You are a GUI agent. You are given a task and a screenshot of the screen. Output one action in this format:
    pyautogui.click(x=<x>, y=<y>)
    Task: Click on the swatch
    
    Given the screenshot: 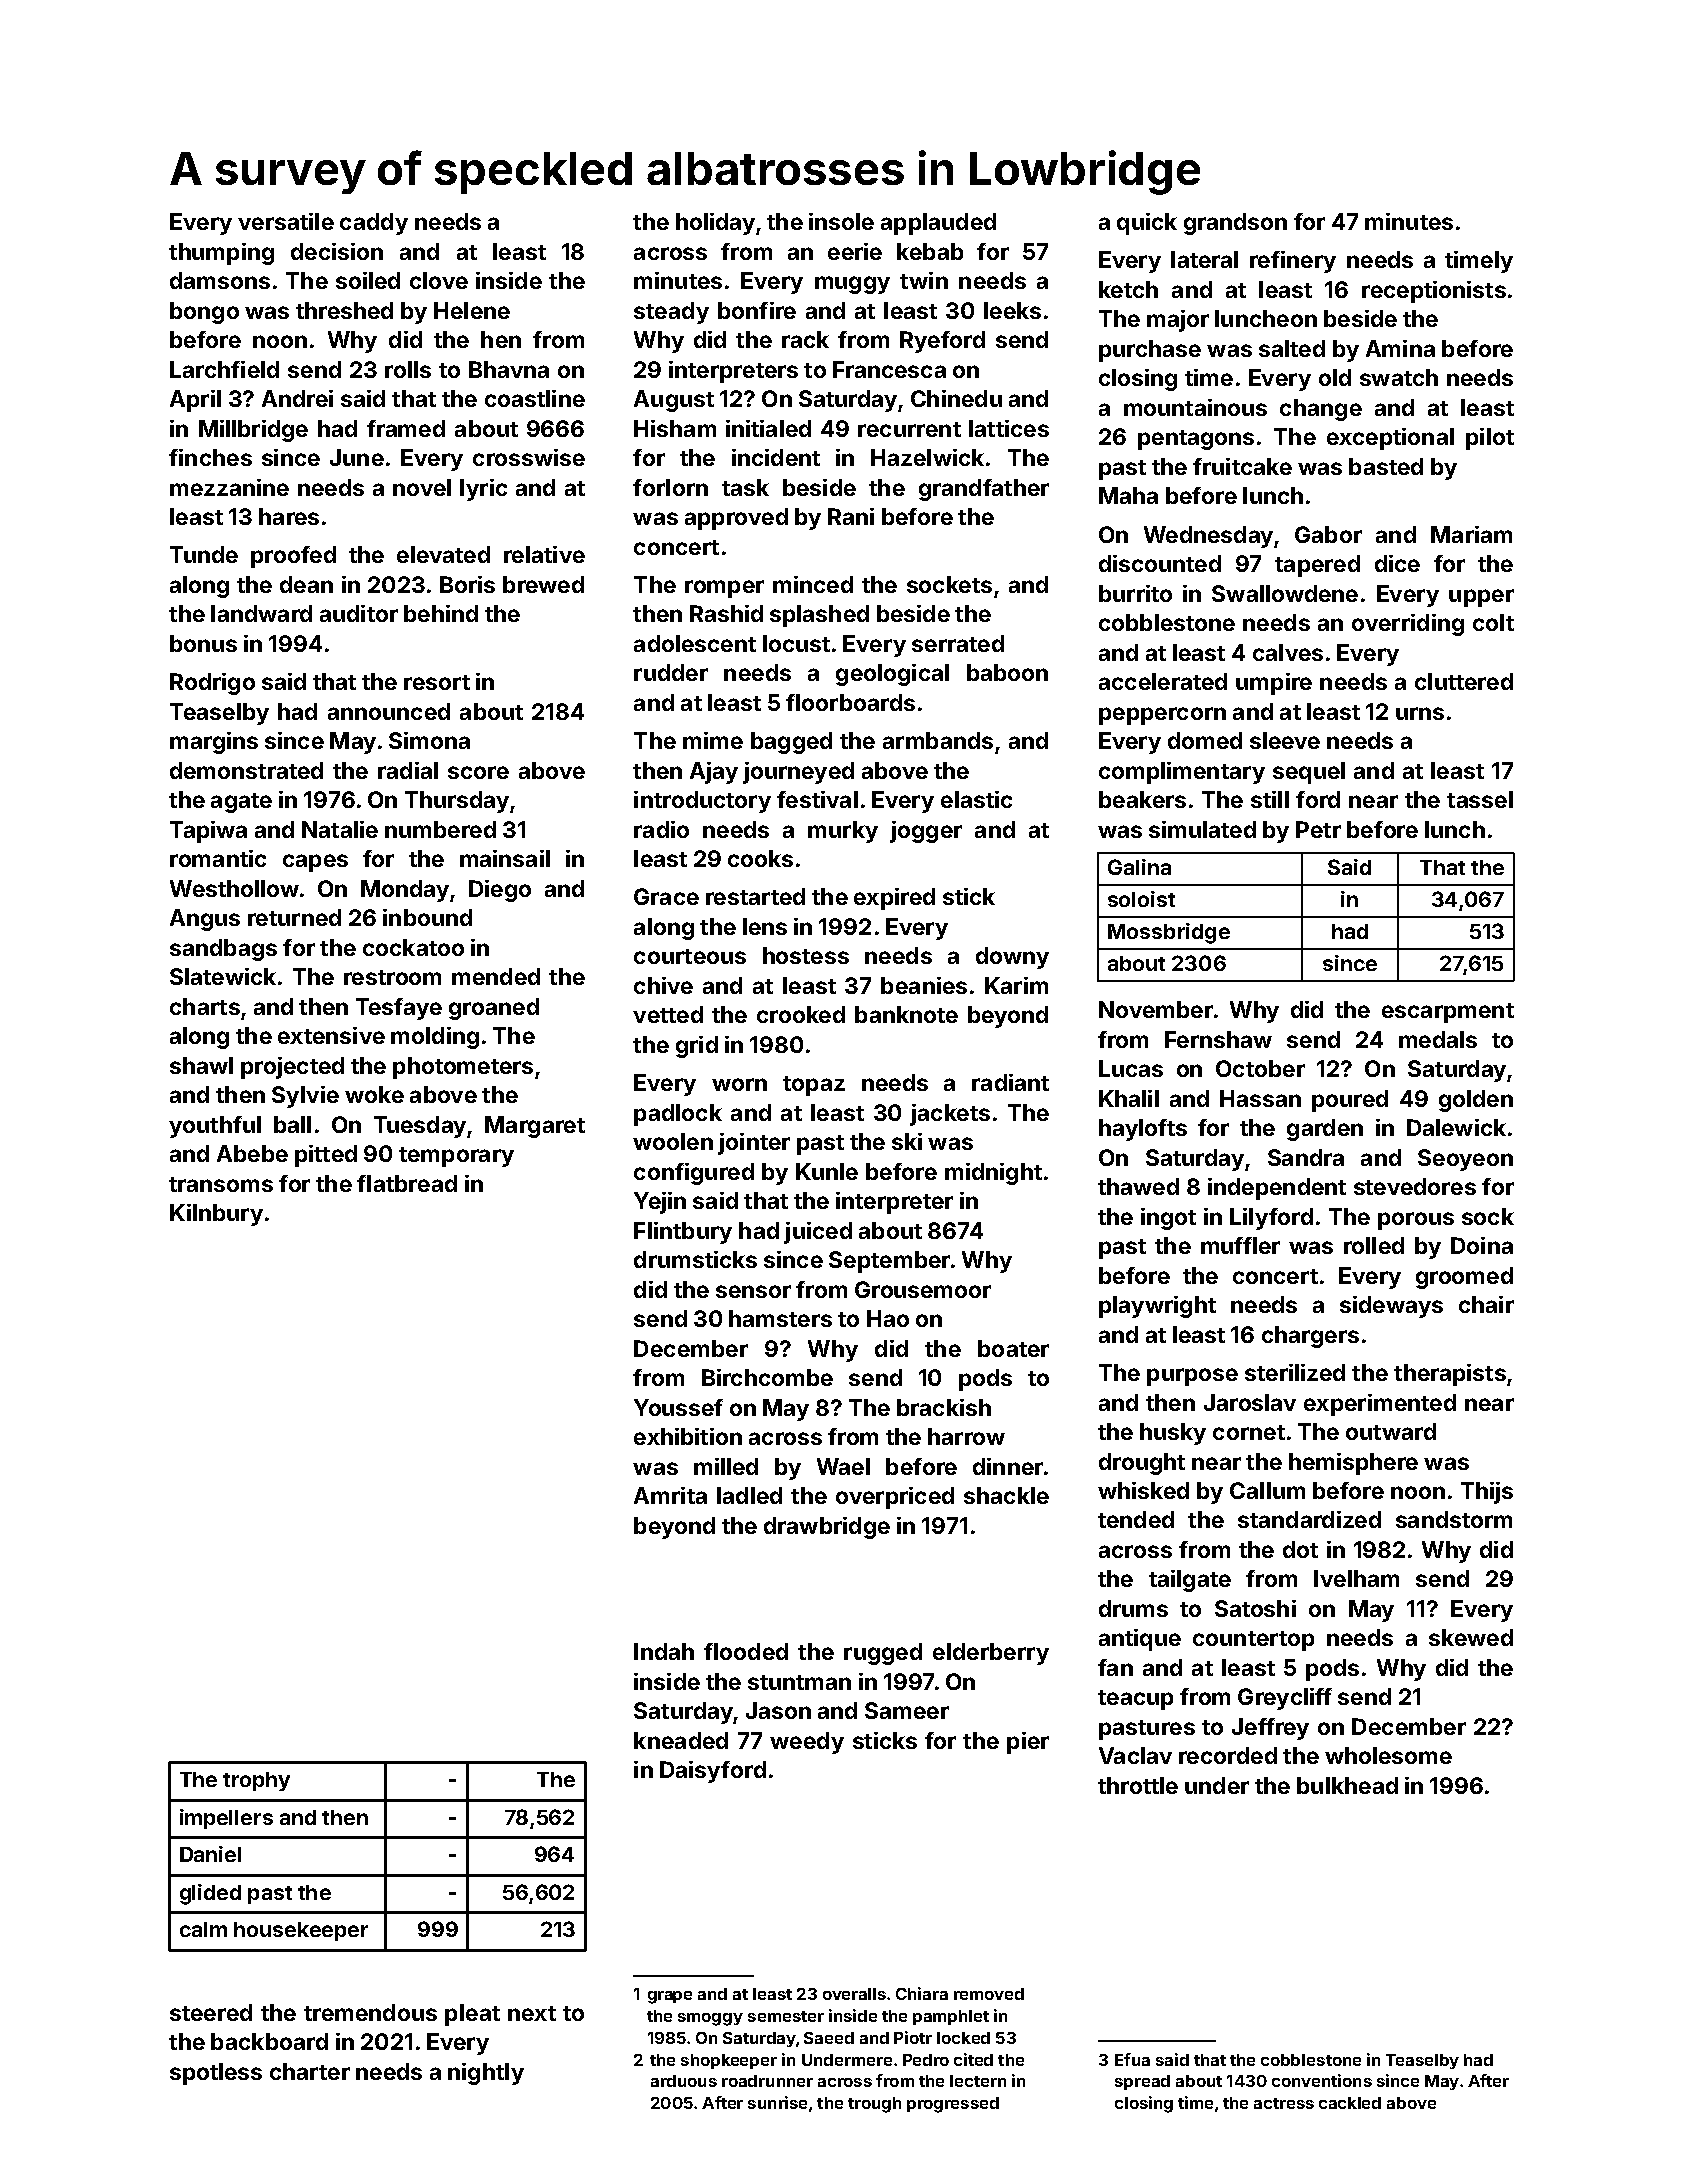 What is the action you would take?
    pyautogui.click(x=1399, y=377)
